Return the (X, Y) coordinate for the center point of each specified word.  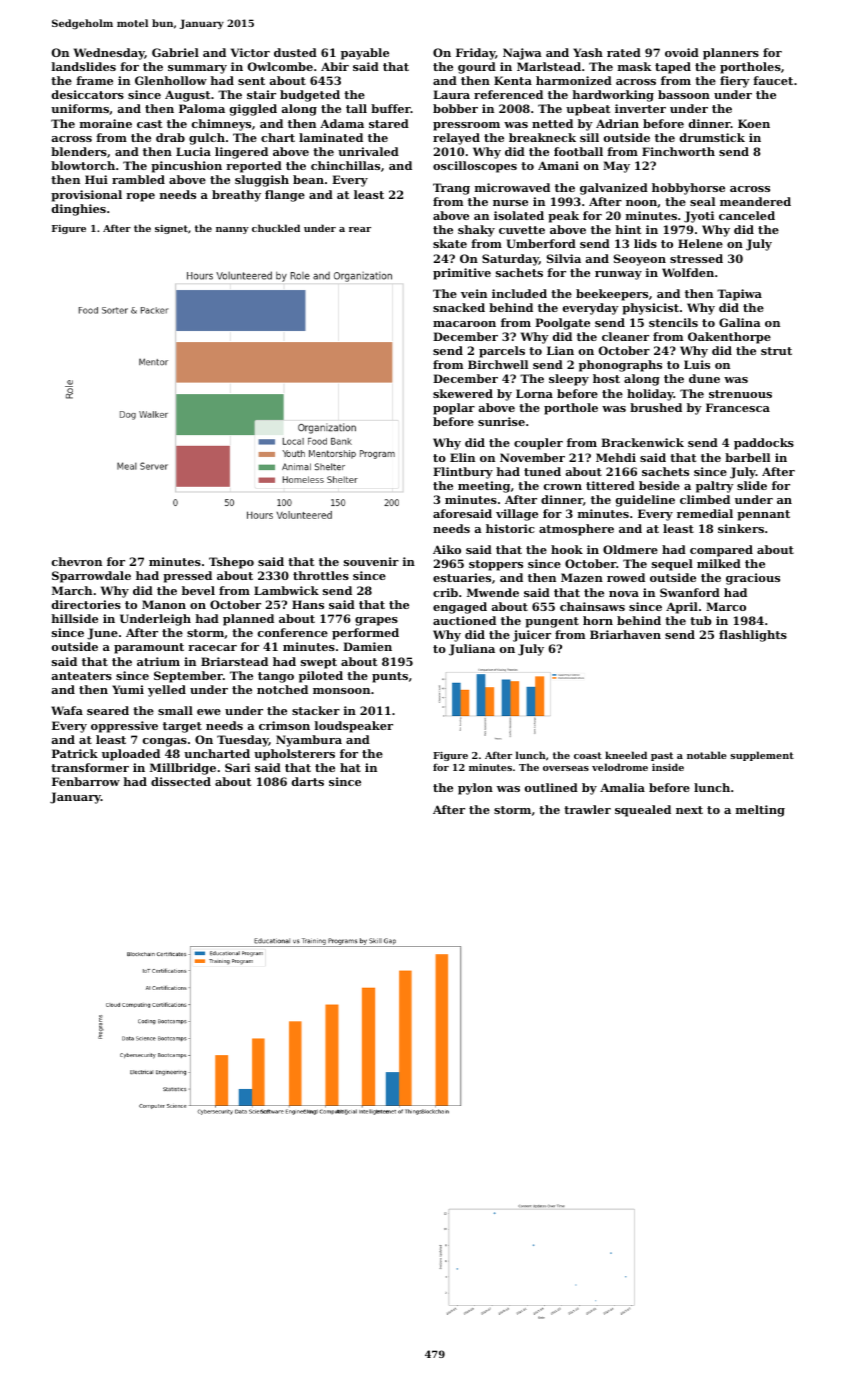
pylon (475, 789)
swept (319, 663)
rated (624, 52)
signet (171, 229)
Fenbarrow (86, 781)
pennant (763, 515)
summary (197, 69)
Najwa (522, 54)
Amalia (622, 787)
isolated (519, 215)
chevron (77, 561)
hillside (74, 618)
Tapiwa (739, 295)
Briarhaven (625, 634)
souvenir (371, 561)
